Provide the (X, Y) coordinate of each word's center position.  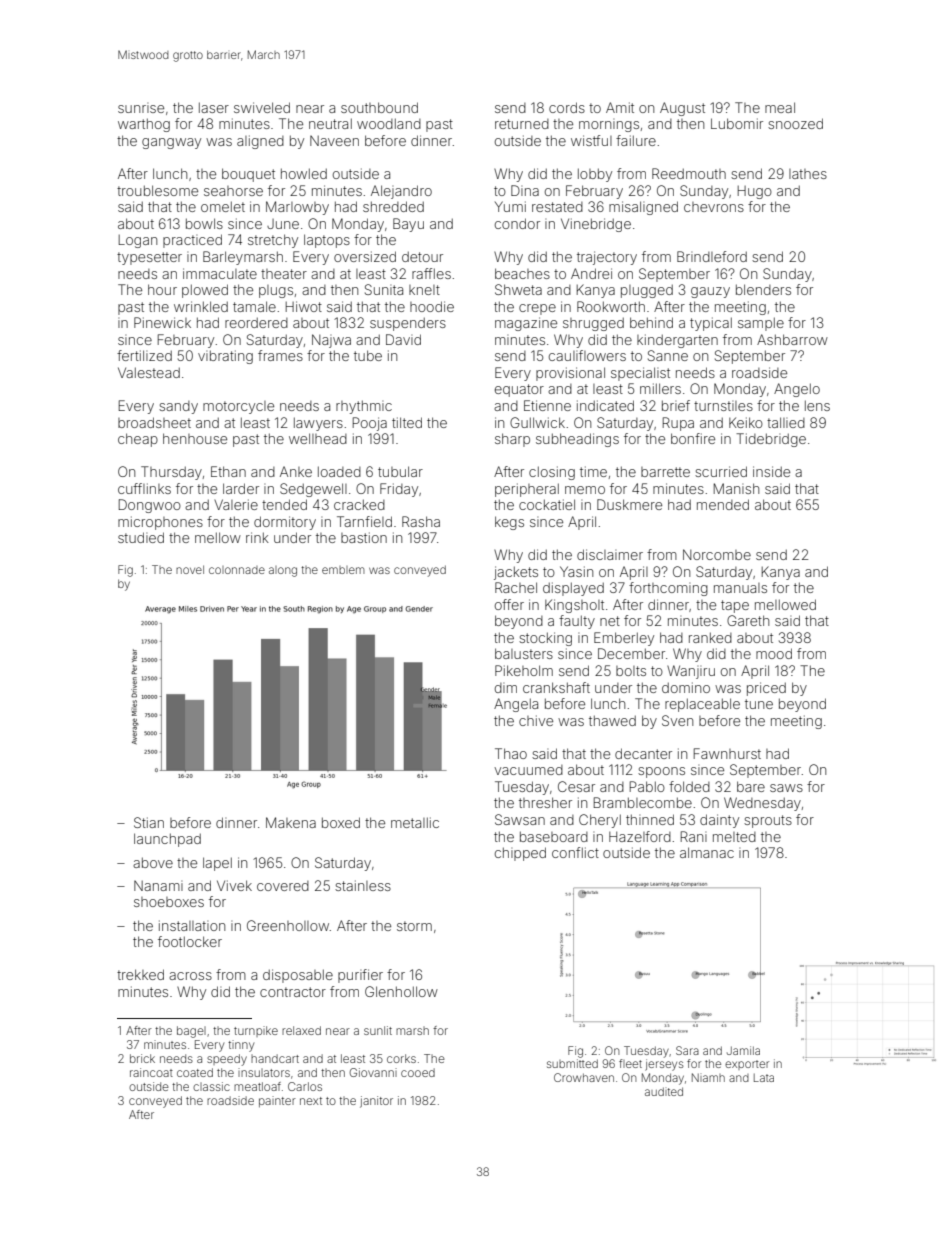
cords (567, 107)
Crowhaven (584, 1077)
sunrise (141, 109)
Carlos (305, 1086)
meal (780, 107)
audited (664, 1091)
